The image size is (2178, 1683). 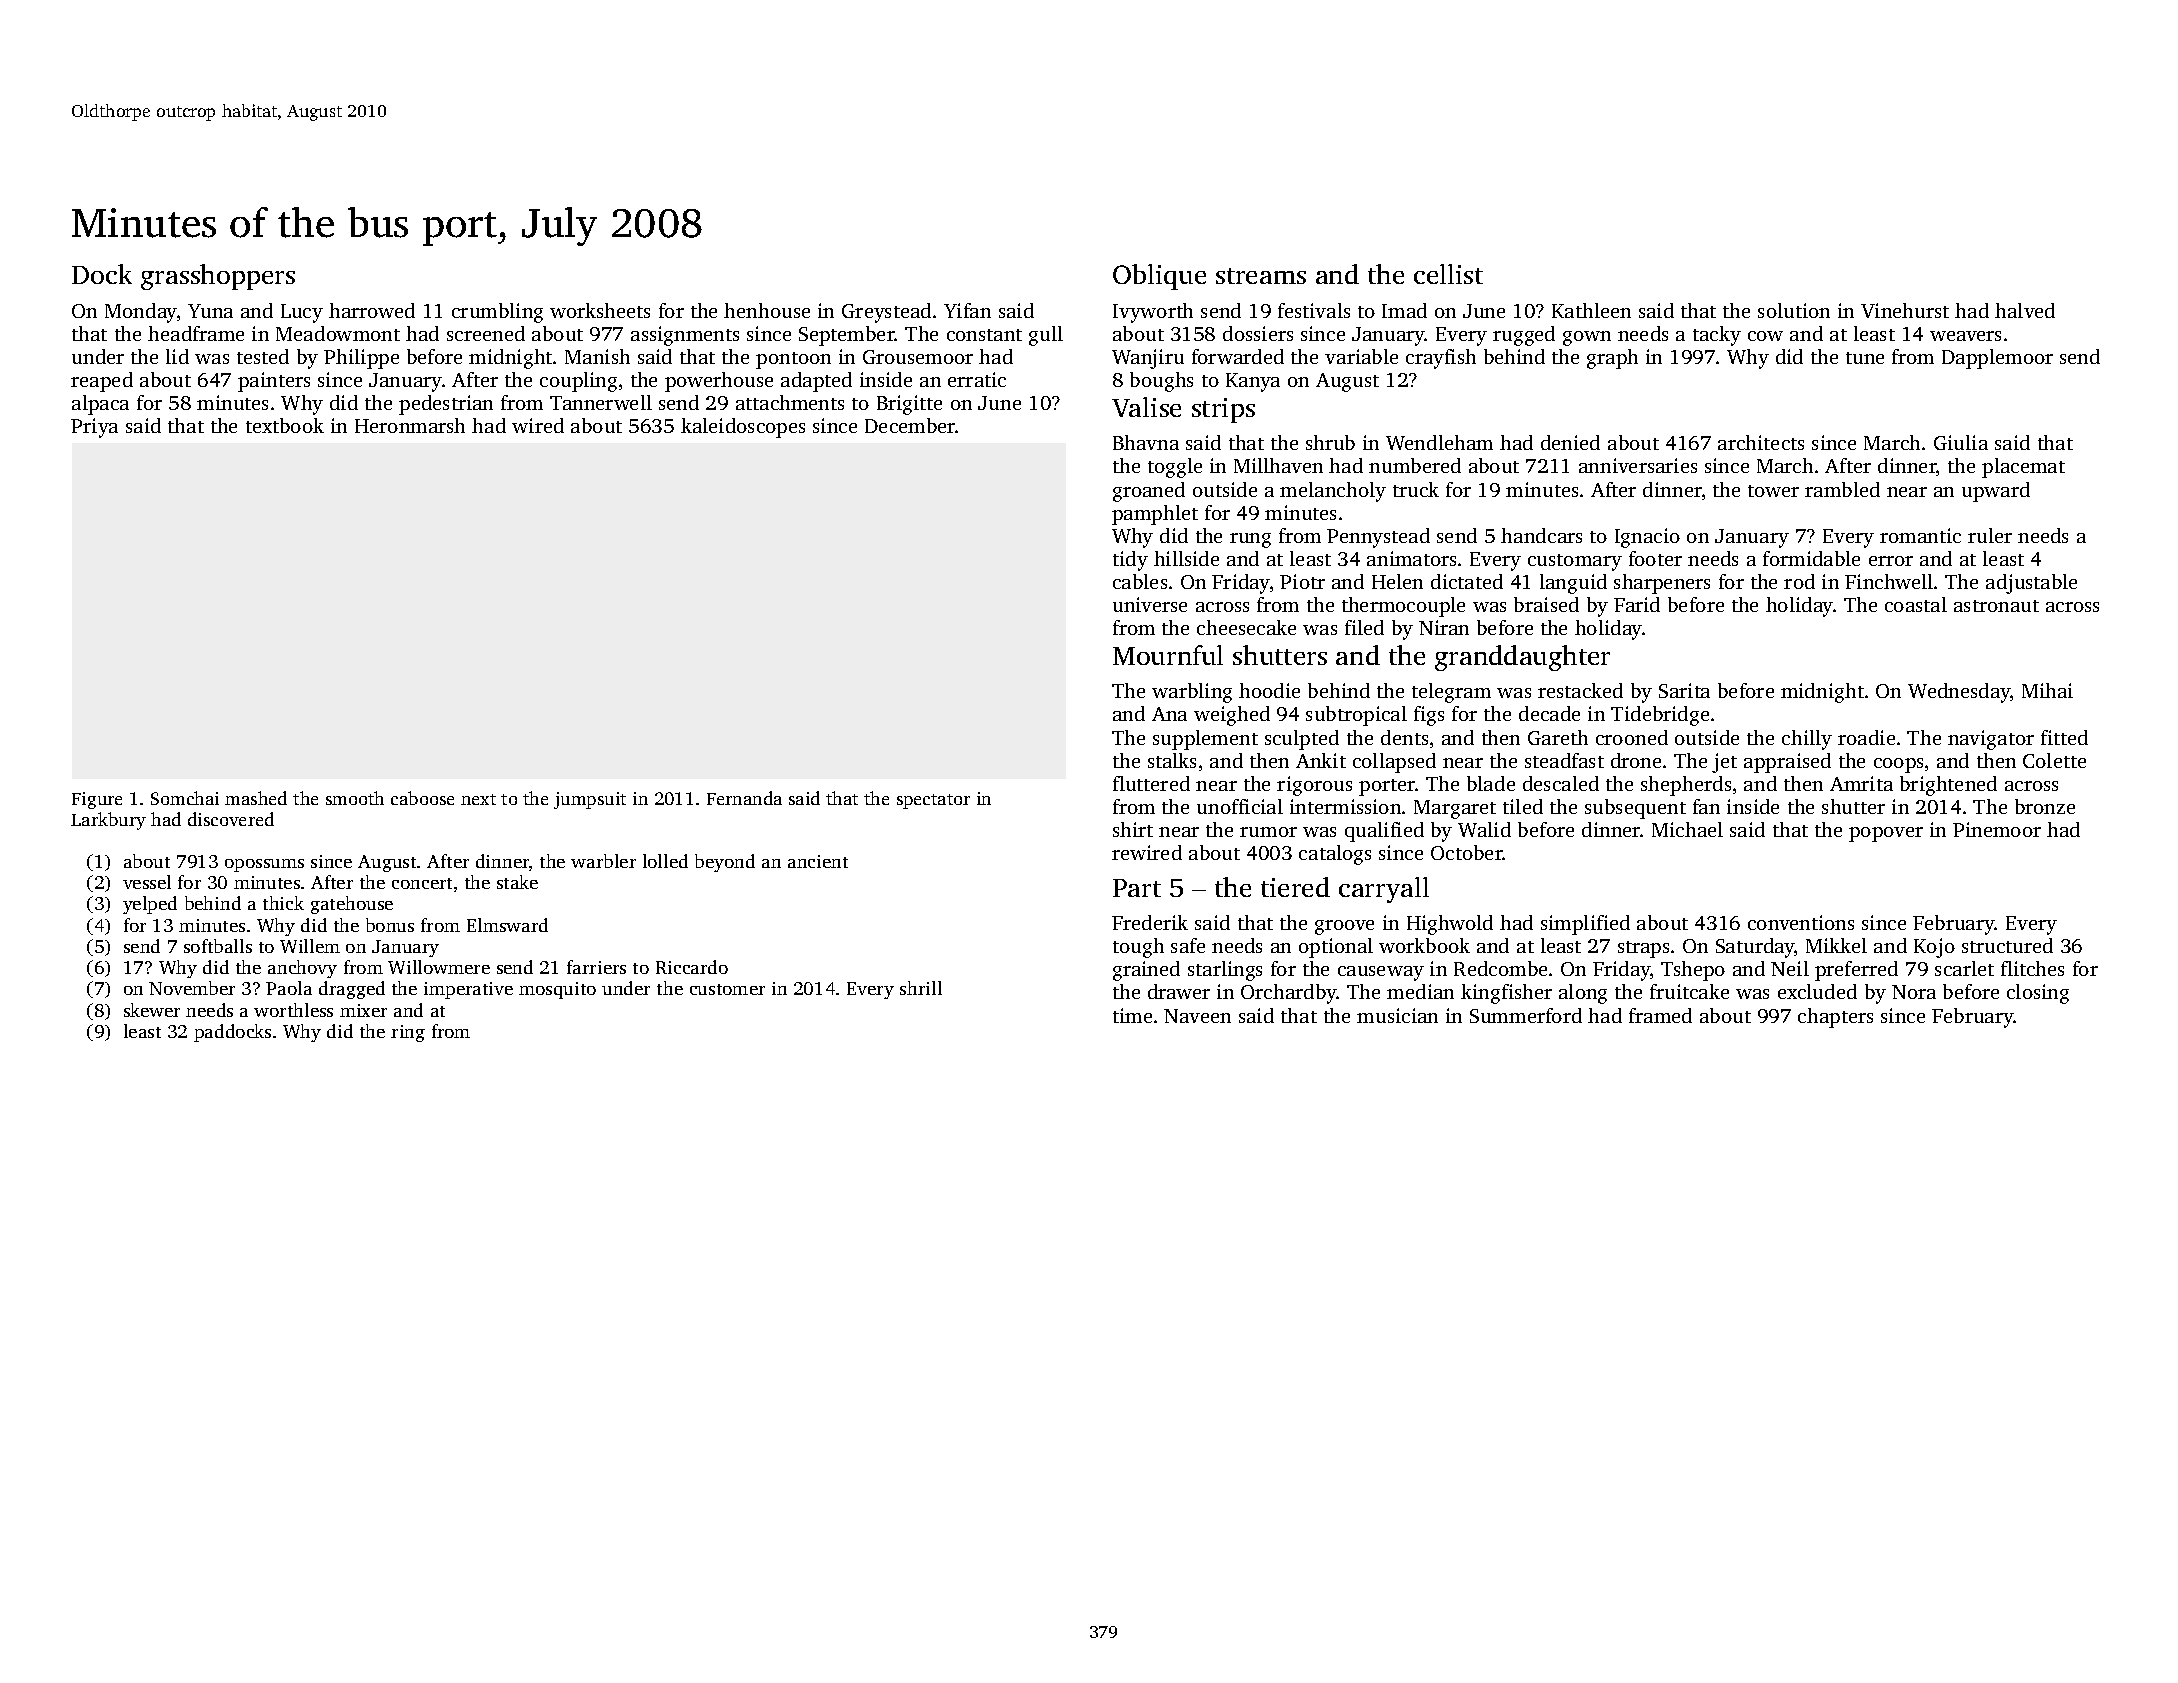 I want to click on conventions, so click(x=1801, y=922).
